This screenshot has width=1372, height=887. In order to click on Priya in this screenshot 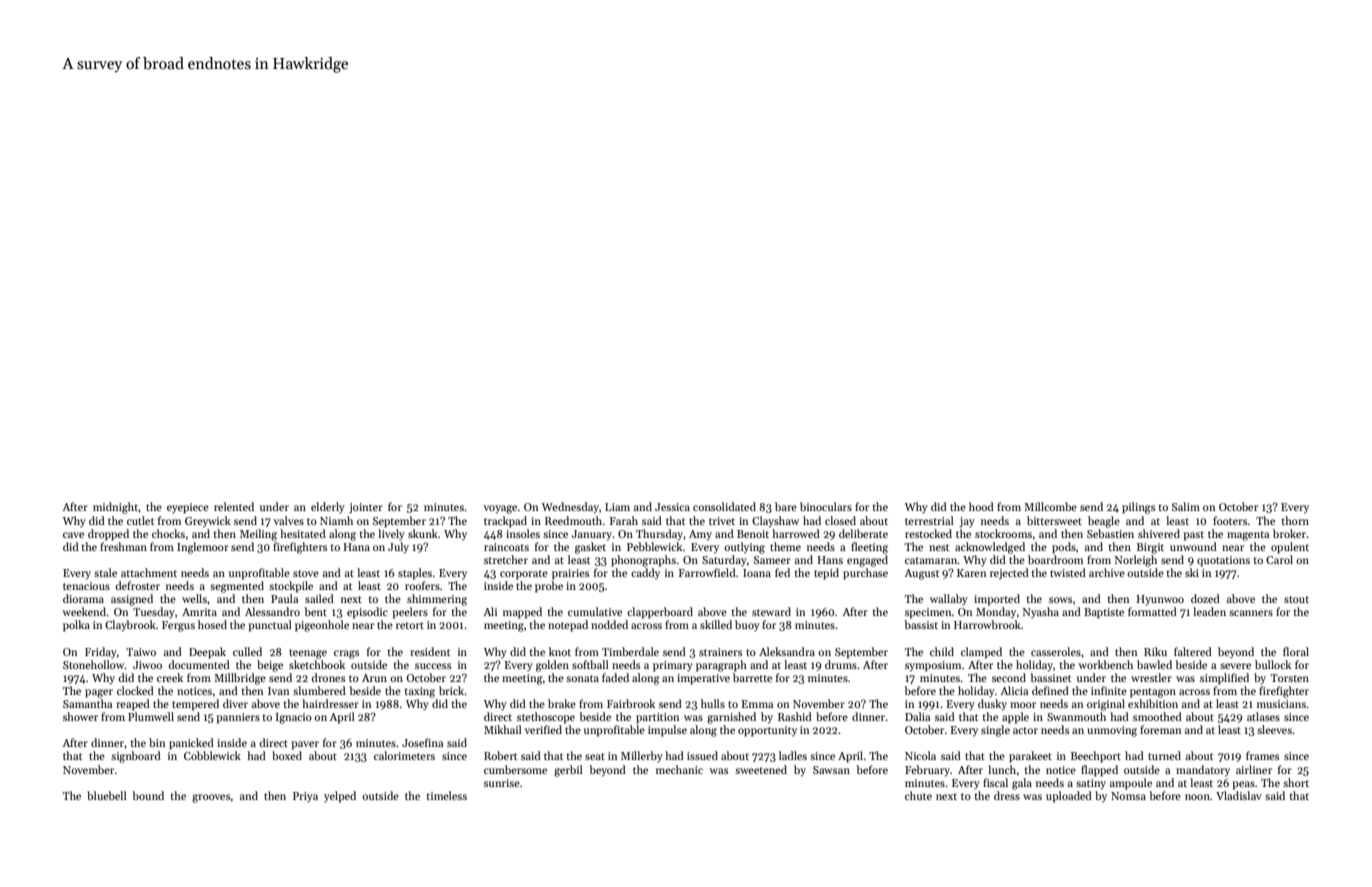, I will do `click(305, 797)`.
